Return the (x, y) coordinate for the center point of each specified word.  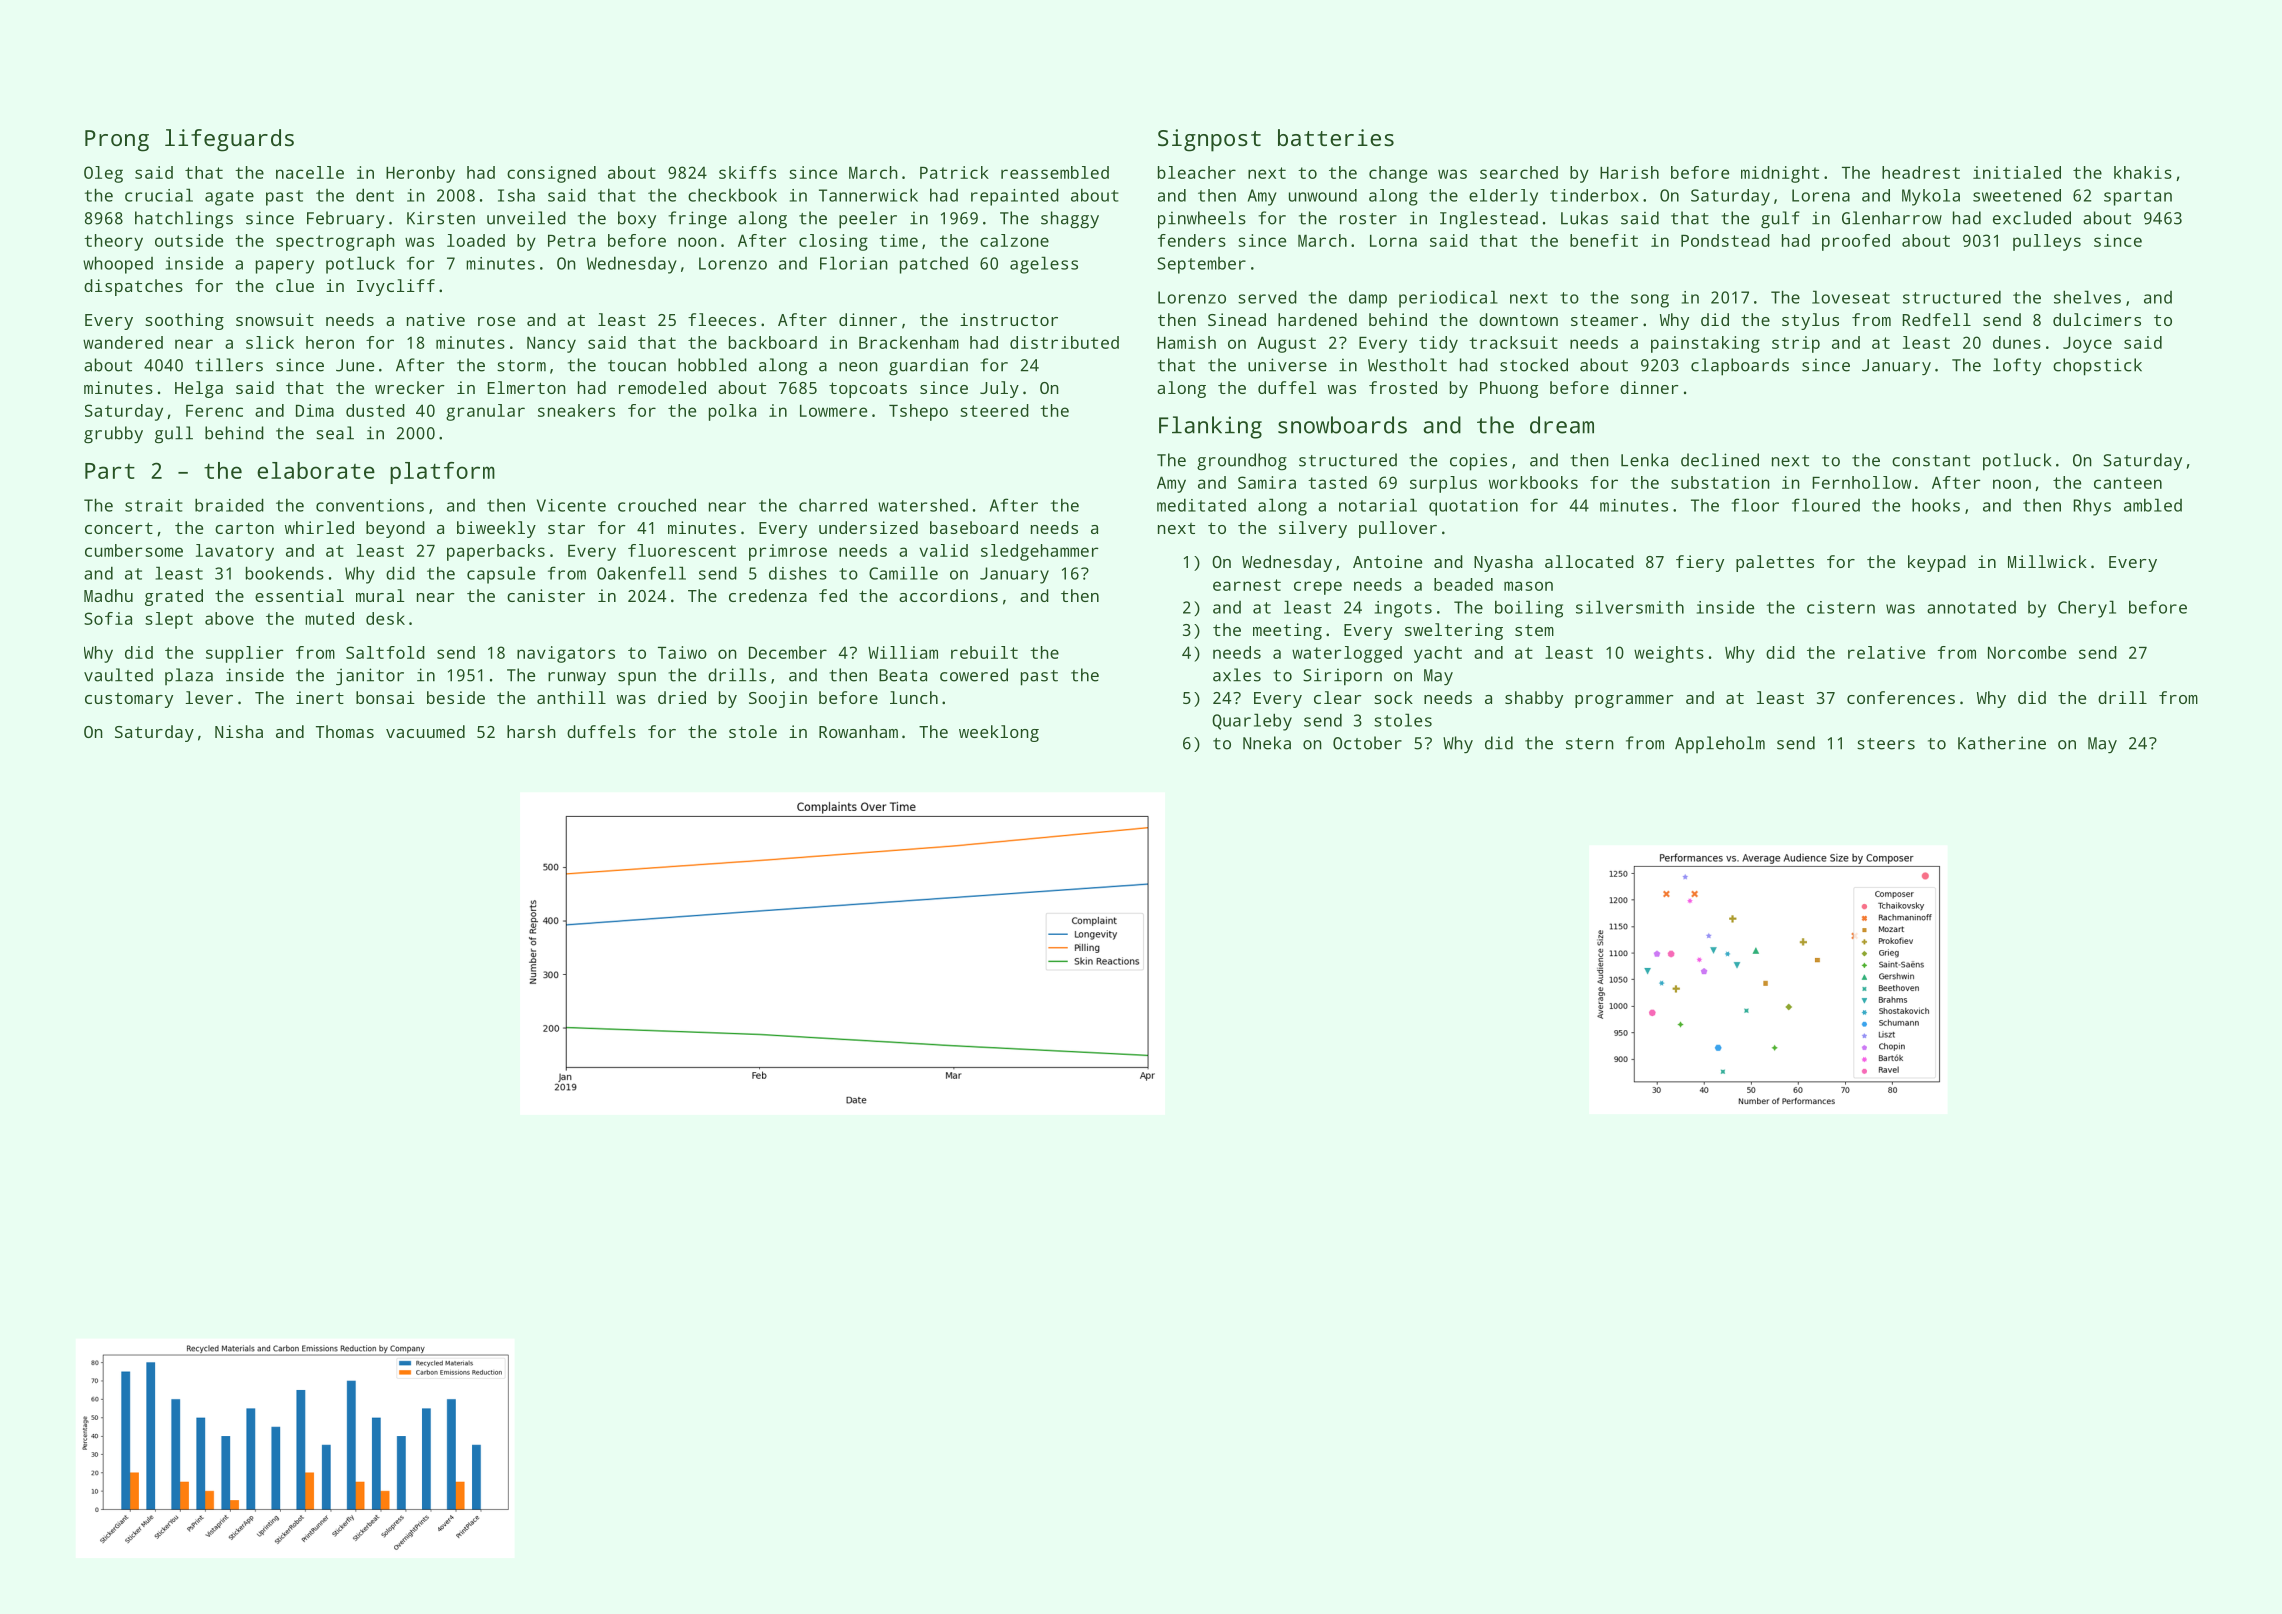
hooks (1936, 505)
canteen (2128, 483)
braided (229, 505)
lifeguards (229, 140)
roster (1368, 219)
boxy (637, 219)
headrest (1921, 172)
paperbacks (496, 552)
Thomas (345, 731)
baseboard (974, 527)
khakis (2143, 172)
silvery (1313, 529)
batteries (1336, 137)
